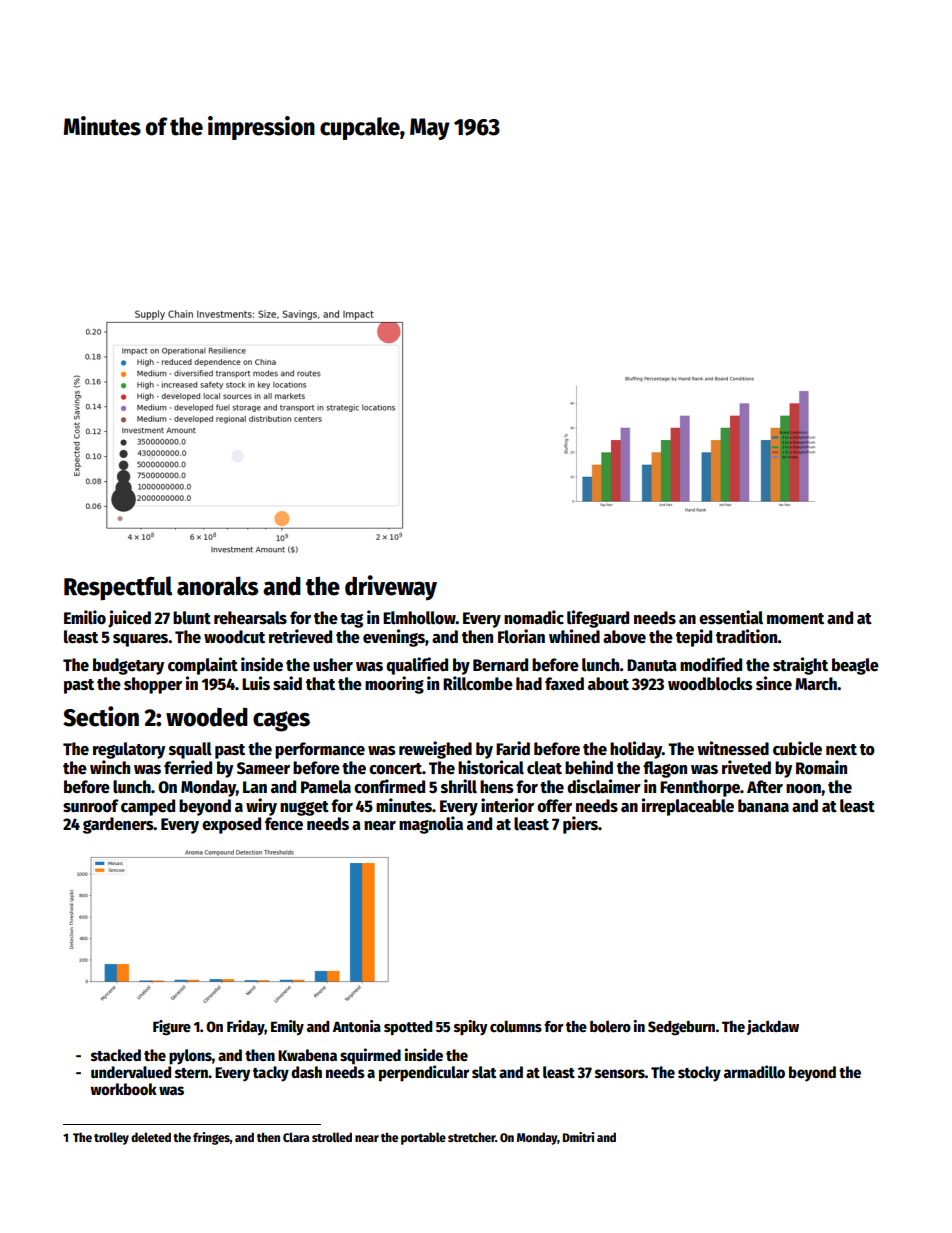  What do you see at coordinates (116, 1055) in the screenshot?
I see `stacked` at bounding box center [116, 1055].
